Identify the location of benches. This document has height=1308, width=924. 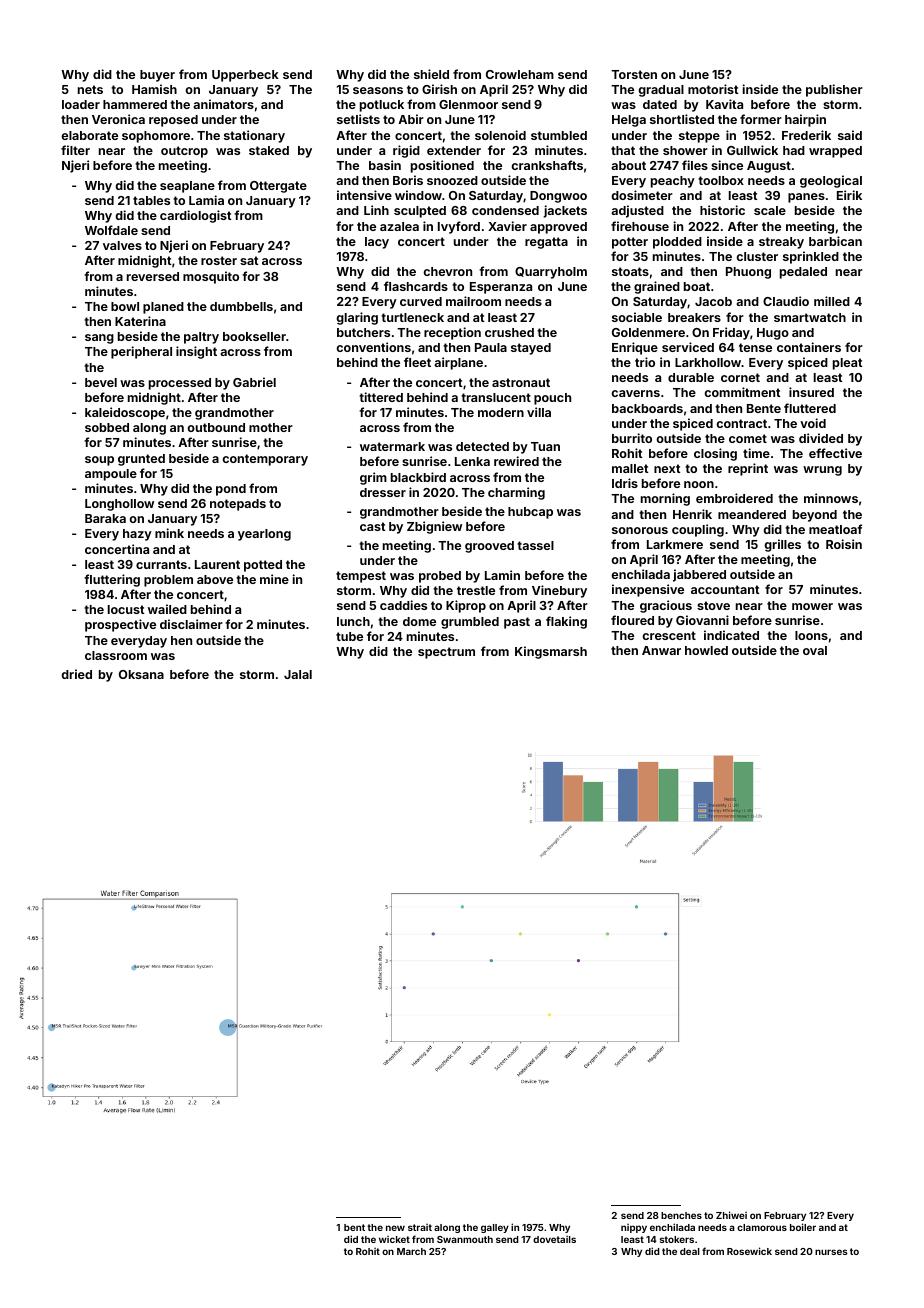
(681, 1215).
